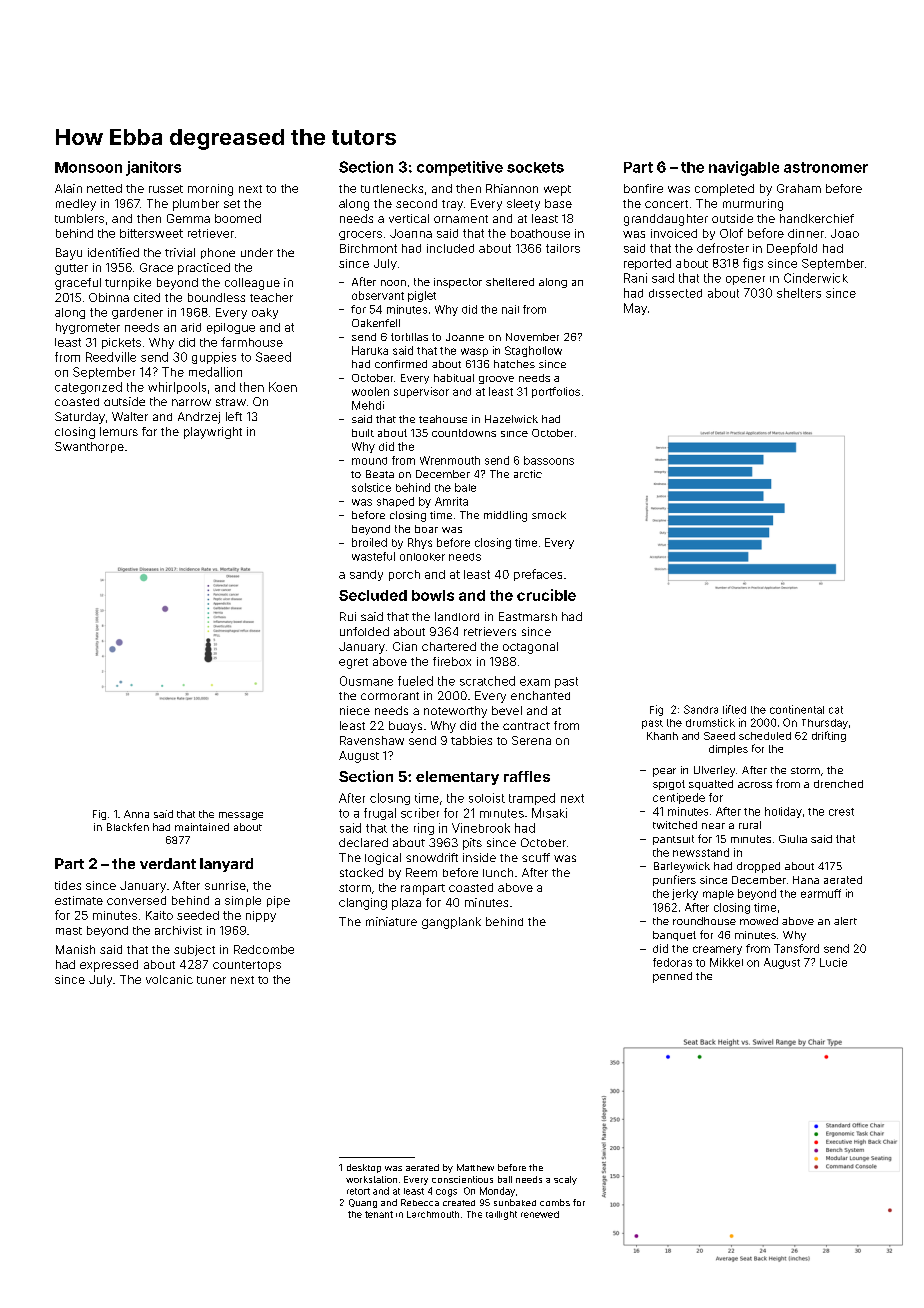  I want to click on dissected, so click(675, 293).
